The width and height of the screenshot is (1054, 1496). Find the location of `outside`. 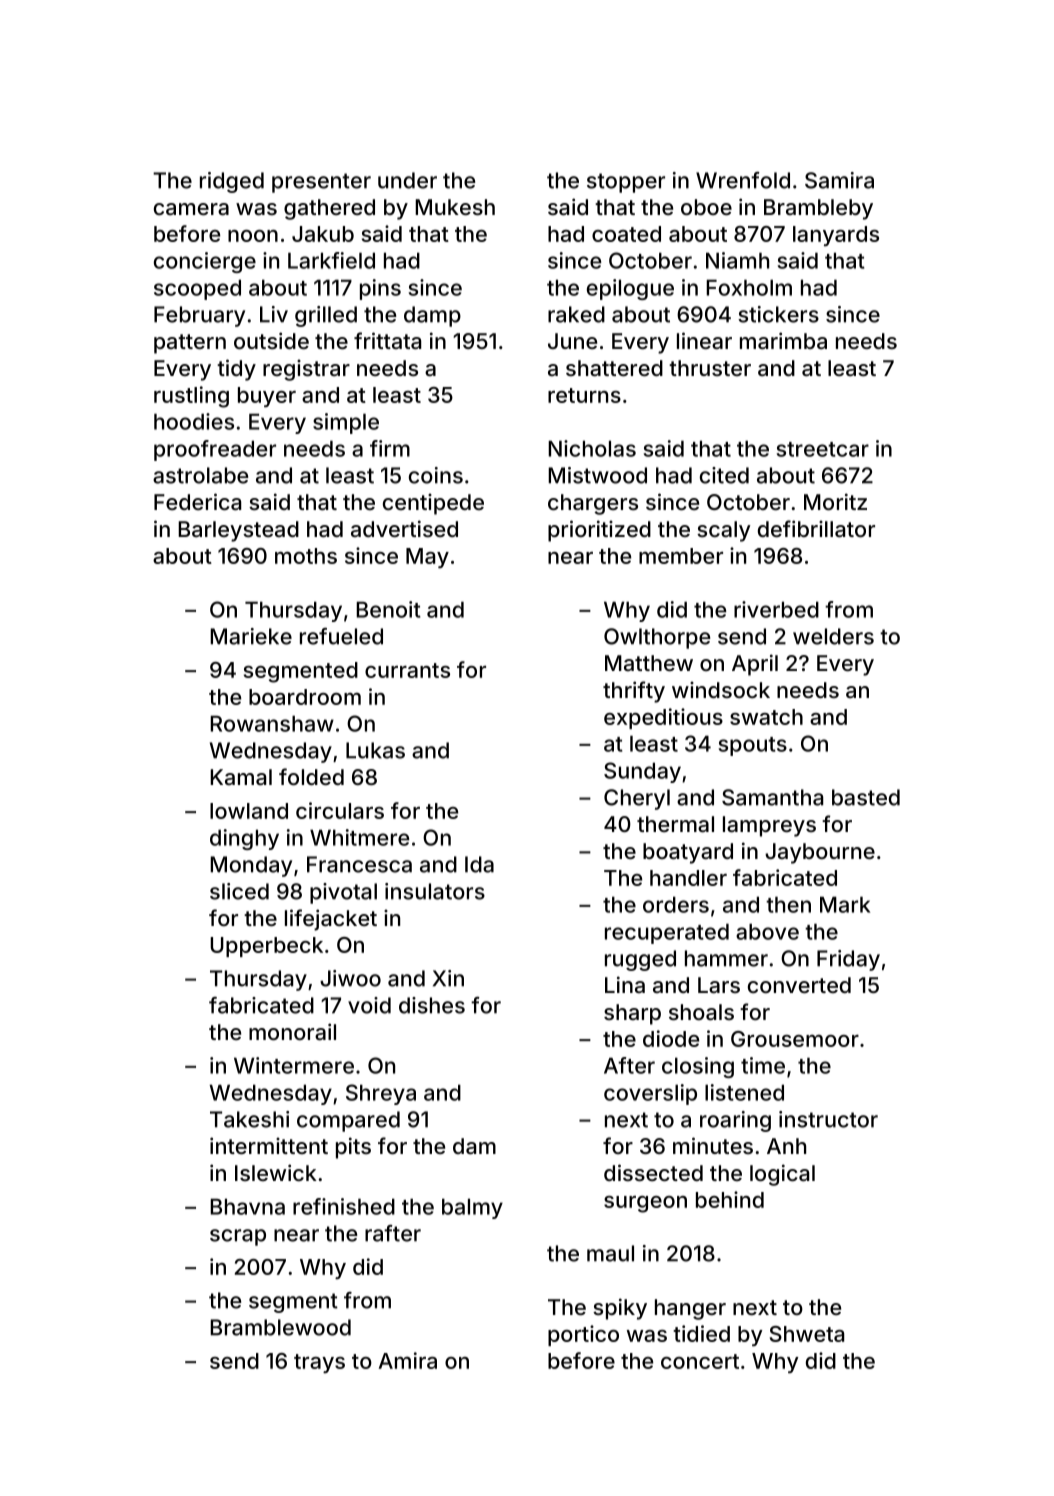

outside is located at coordinates (271, 340).
